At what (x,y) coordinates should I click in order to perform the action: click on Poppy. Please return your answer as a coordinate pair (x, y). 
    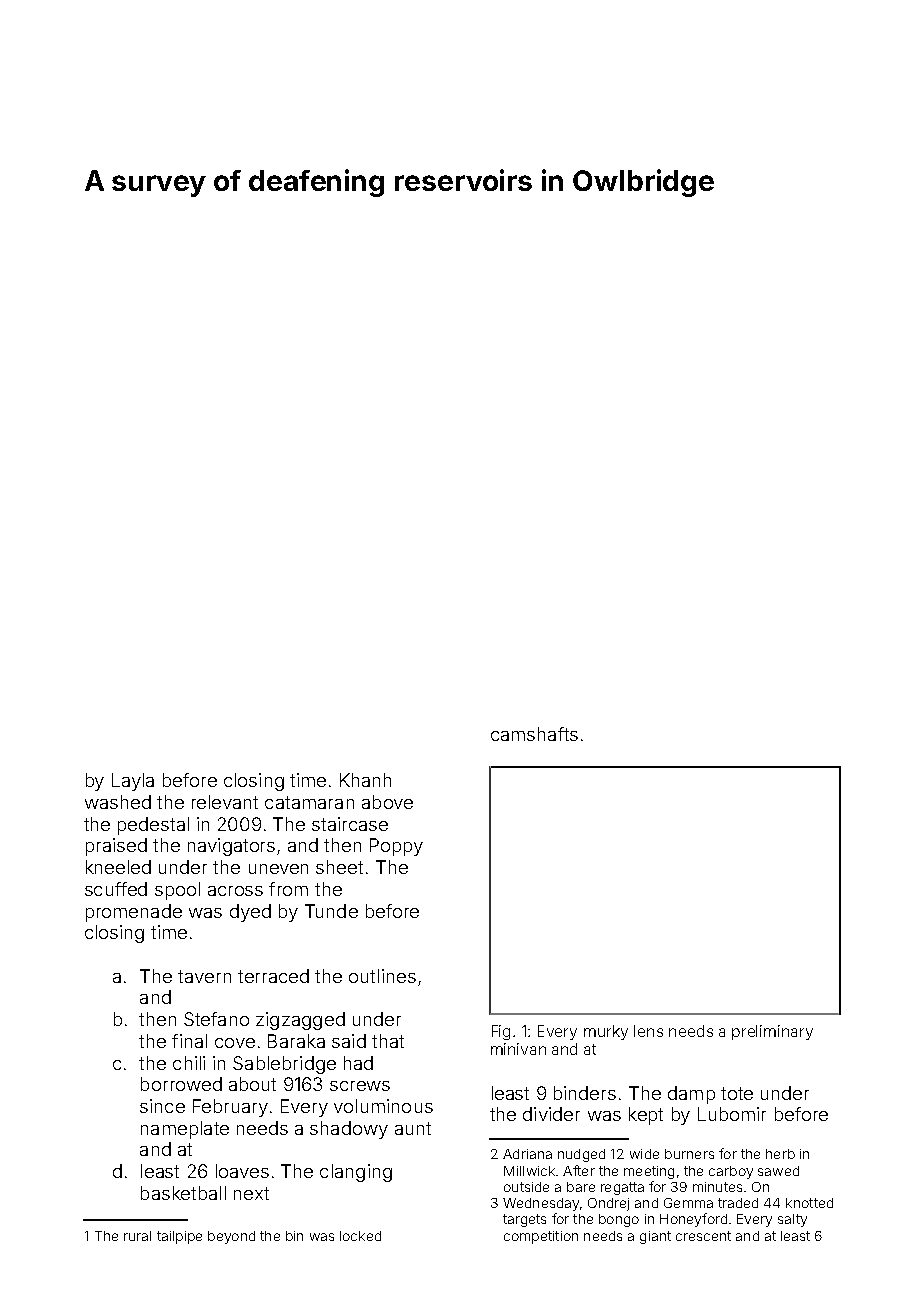
    Looking at the image, I should click on (396, 847).
